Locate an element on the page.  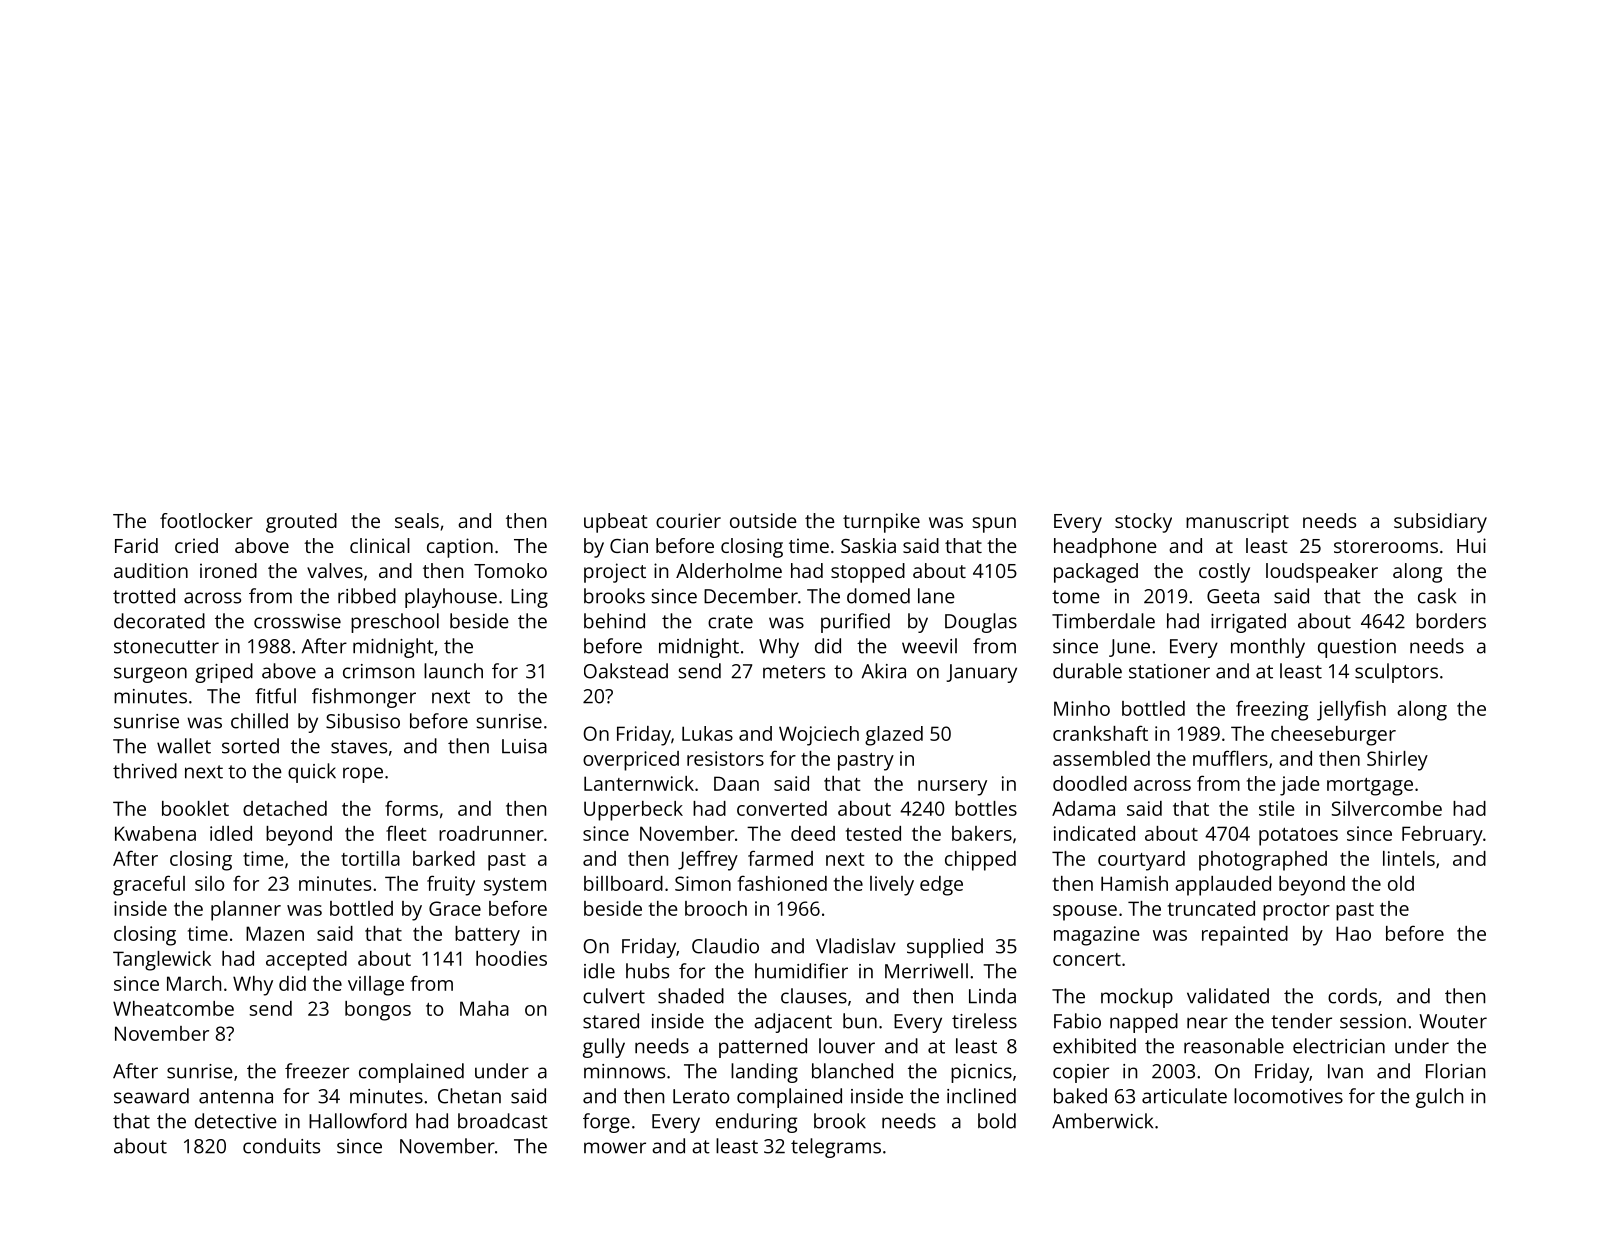
turnpike is located at coordinates (881, 523).
